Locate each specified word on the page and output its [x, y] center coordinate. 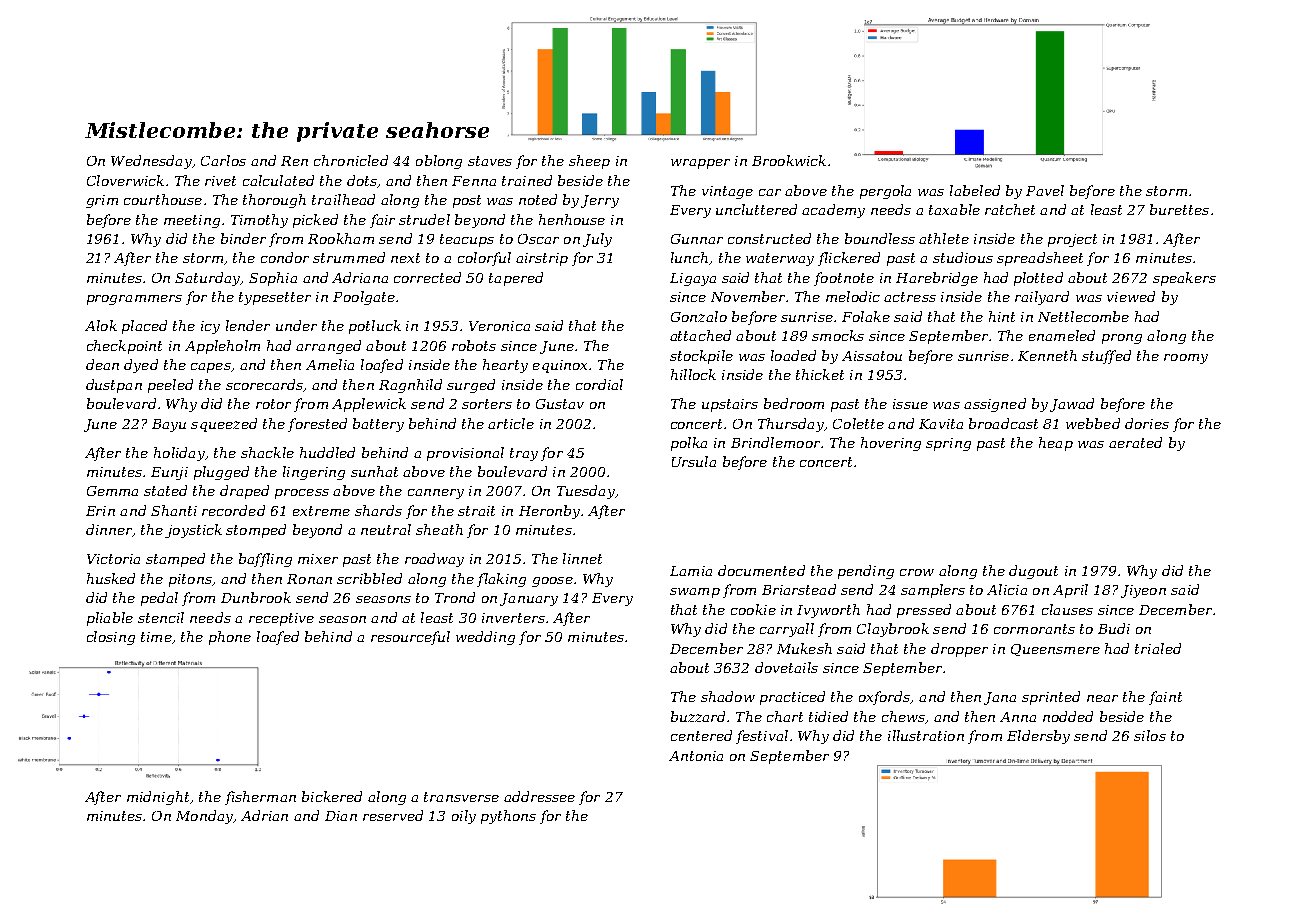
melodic [853, 296]
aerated [1135, 442]
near [1102, 698]
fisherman [260, 798]
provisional [465, 454]
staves [490, 161]
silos [1150, 735]
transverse [461, 797]
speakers [1184, 279]
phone [230, 638]
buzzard [698, 716]
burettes [1179, 209]
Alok [101, 325]
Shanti [174, 510]
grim [102, 201]
